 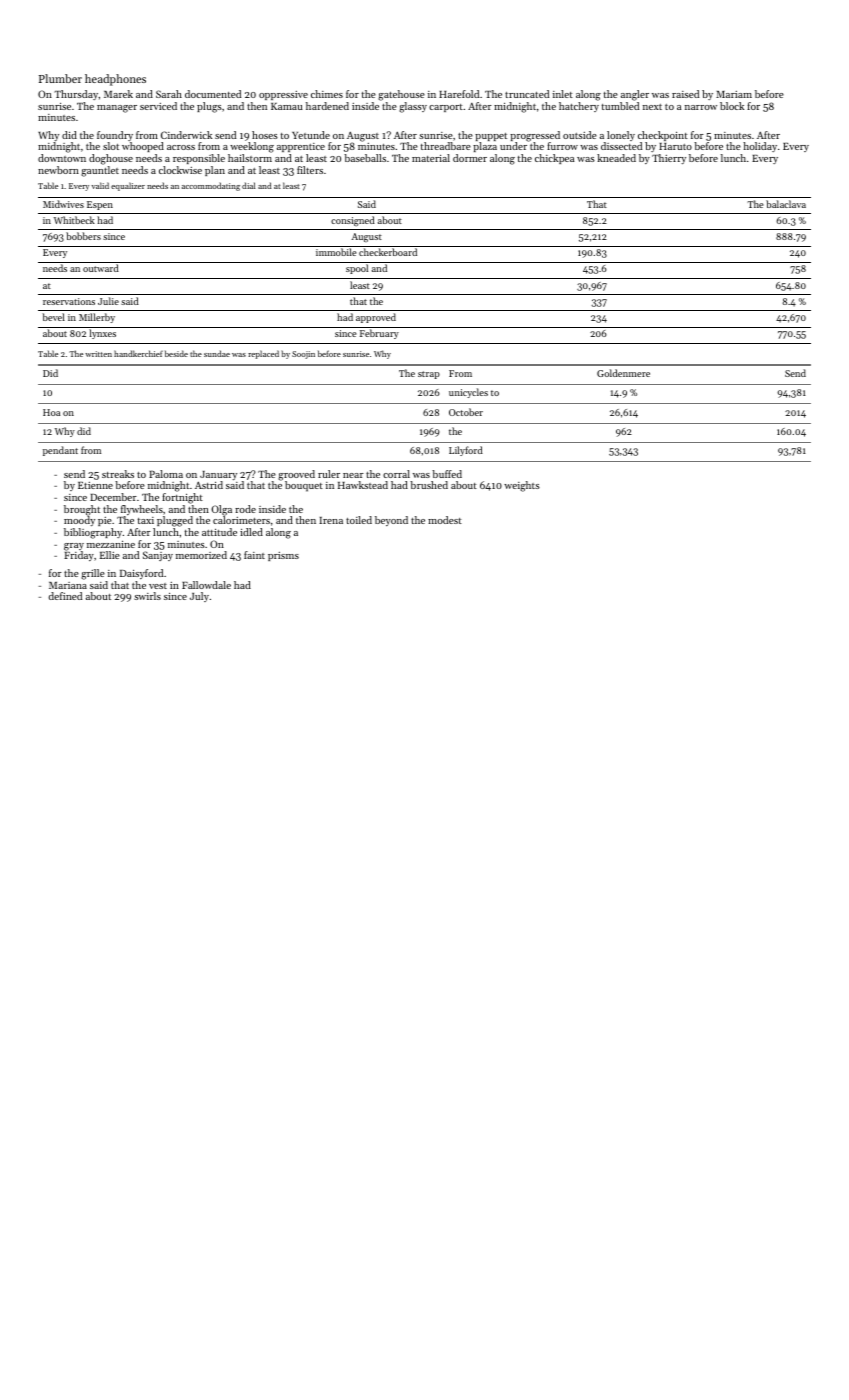 What do you see at coordinates (206, 585) in the page?
I see `Fallowdale` at bounding box center [206, 585].
